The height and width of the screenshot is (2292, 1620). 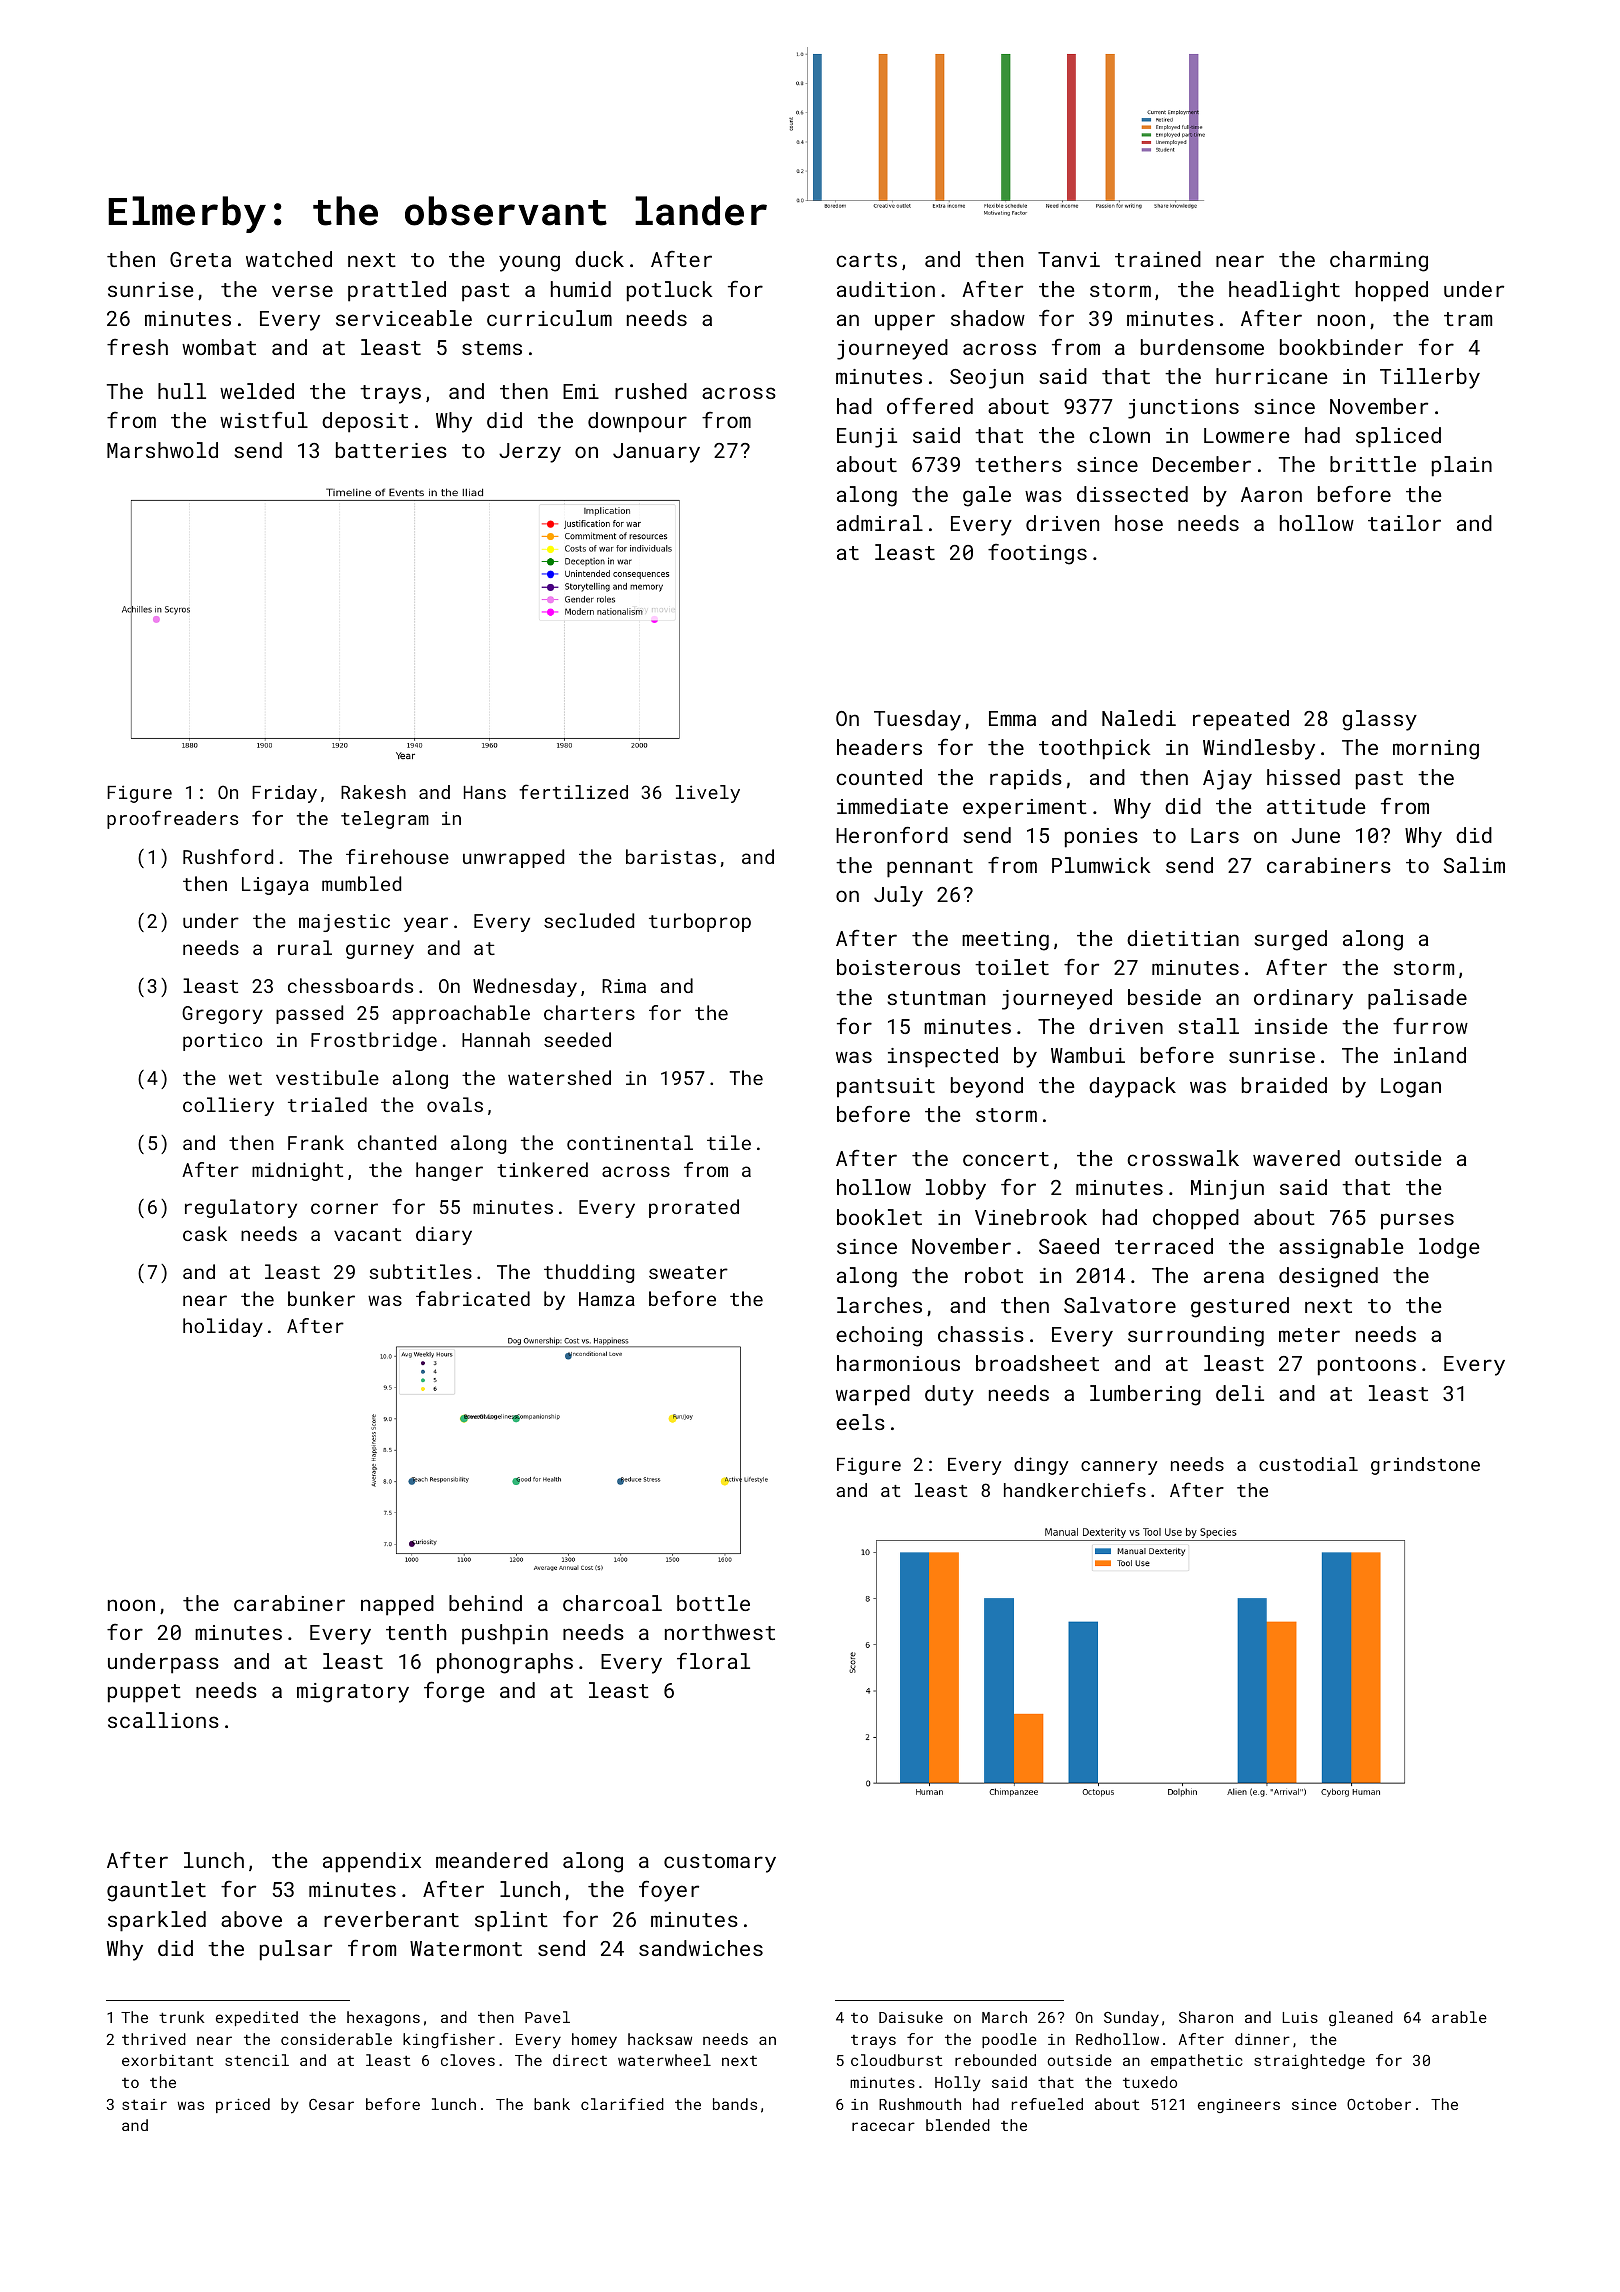 I want to click on poodle, so click(x=1009, y=2040).
